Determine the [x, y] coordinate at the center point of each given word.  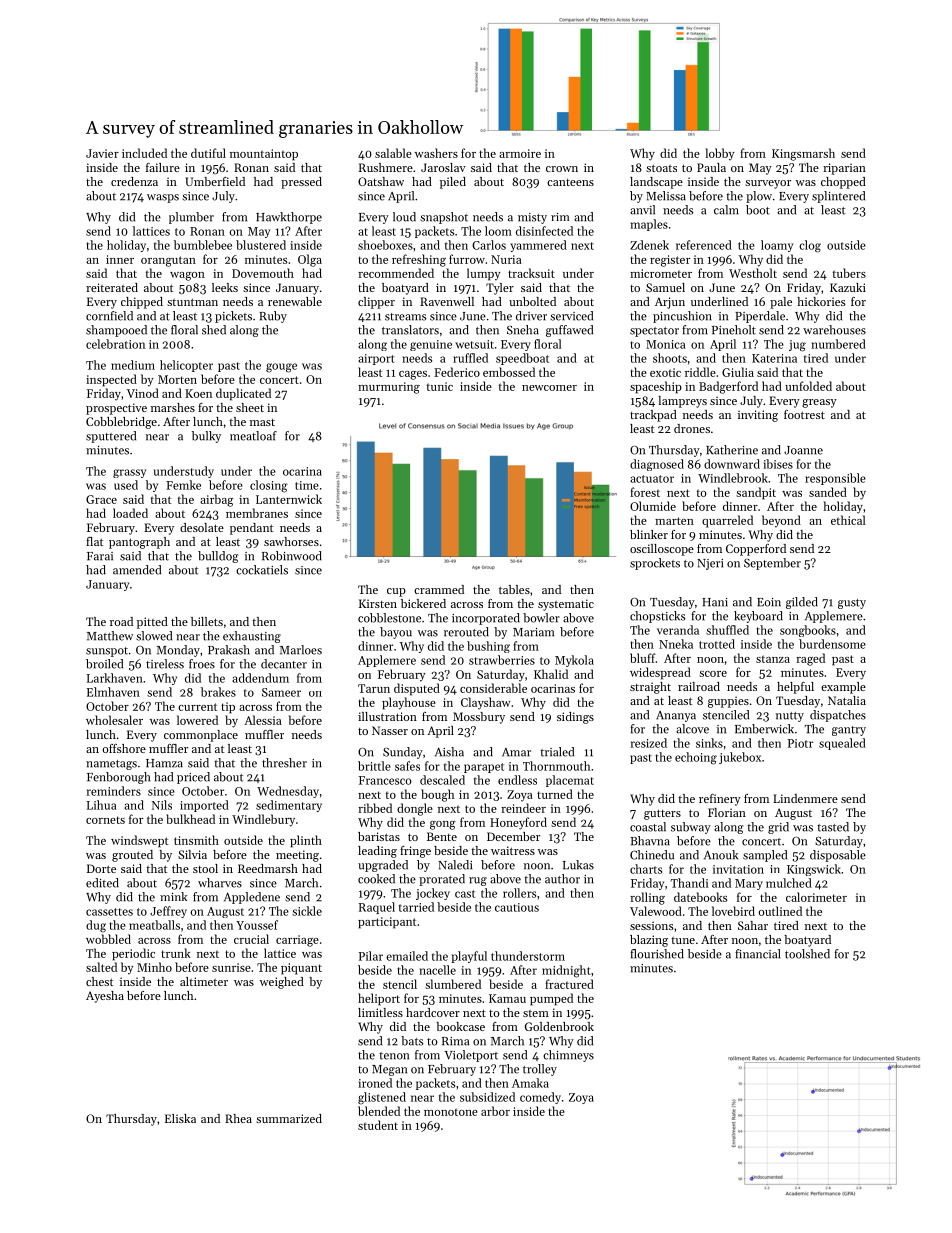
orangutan [168, 261]
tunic [440, 386]
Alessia [263, 720]
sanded [828, 492]
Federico [457, 372]
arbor [495, 1111]
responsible [835, 479]
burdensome [832, 644]
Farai [100, 556]
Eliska [180, 1118]
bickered [423, 603]
